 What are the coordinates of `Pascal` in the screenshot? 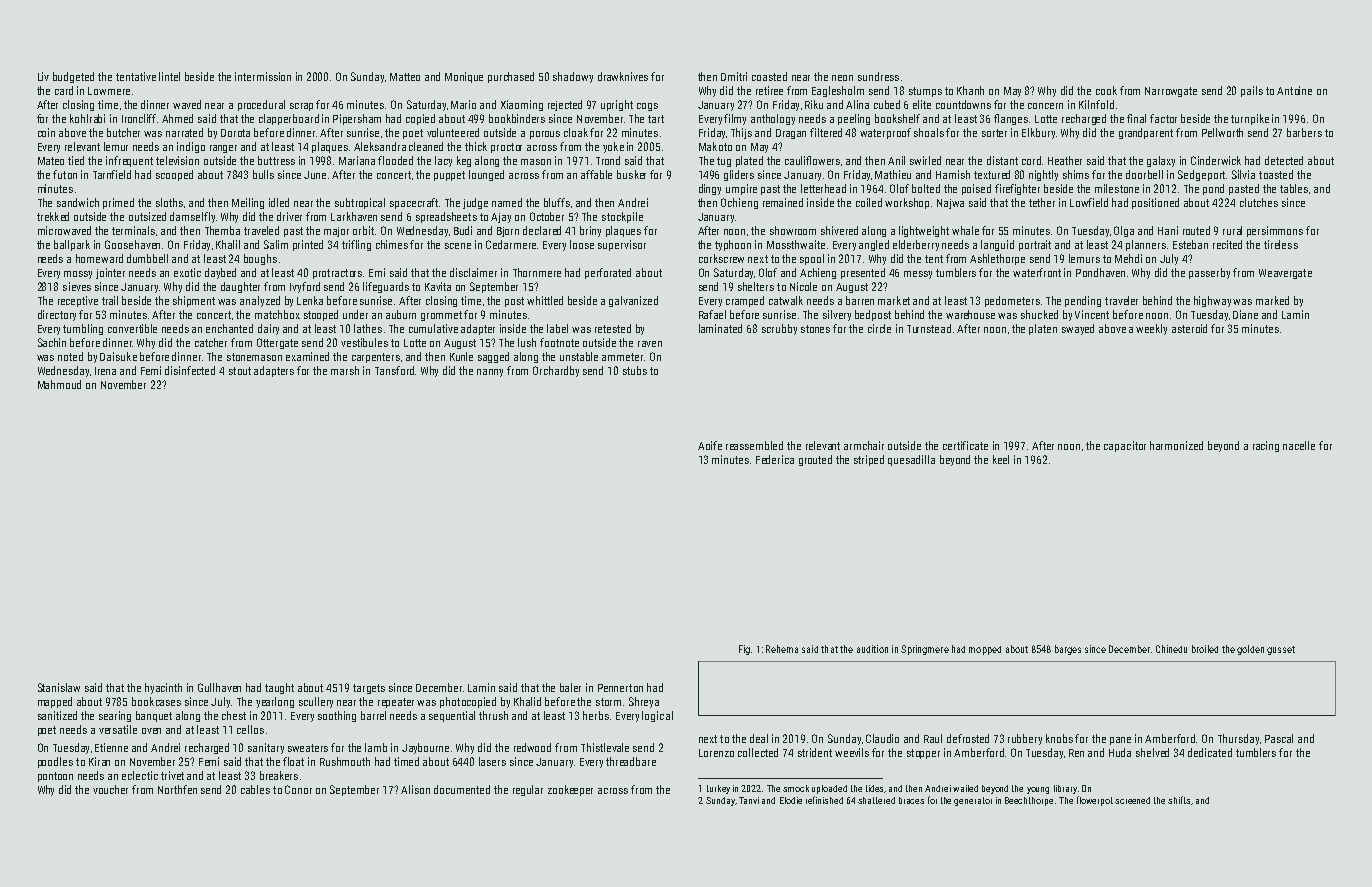 It's located at (1279, 738).
